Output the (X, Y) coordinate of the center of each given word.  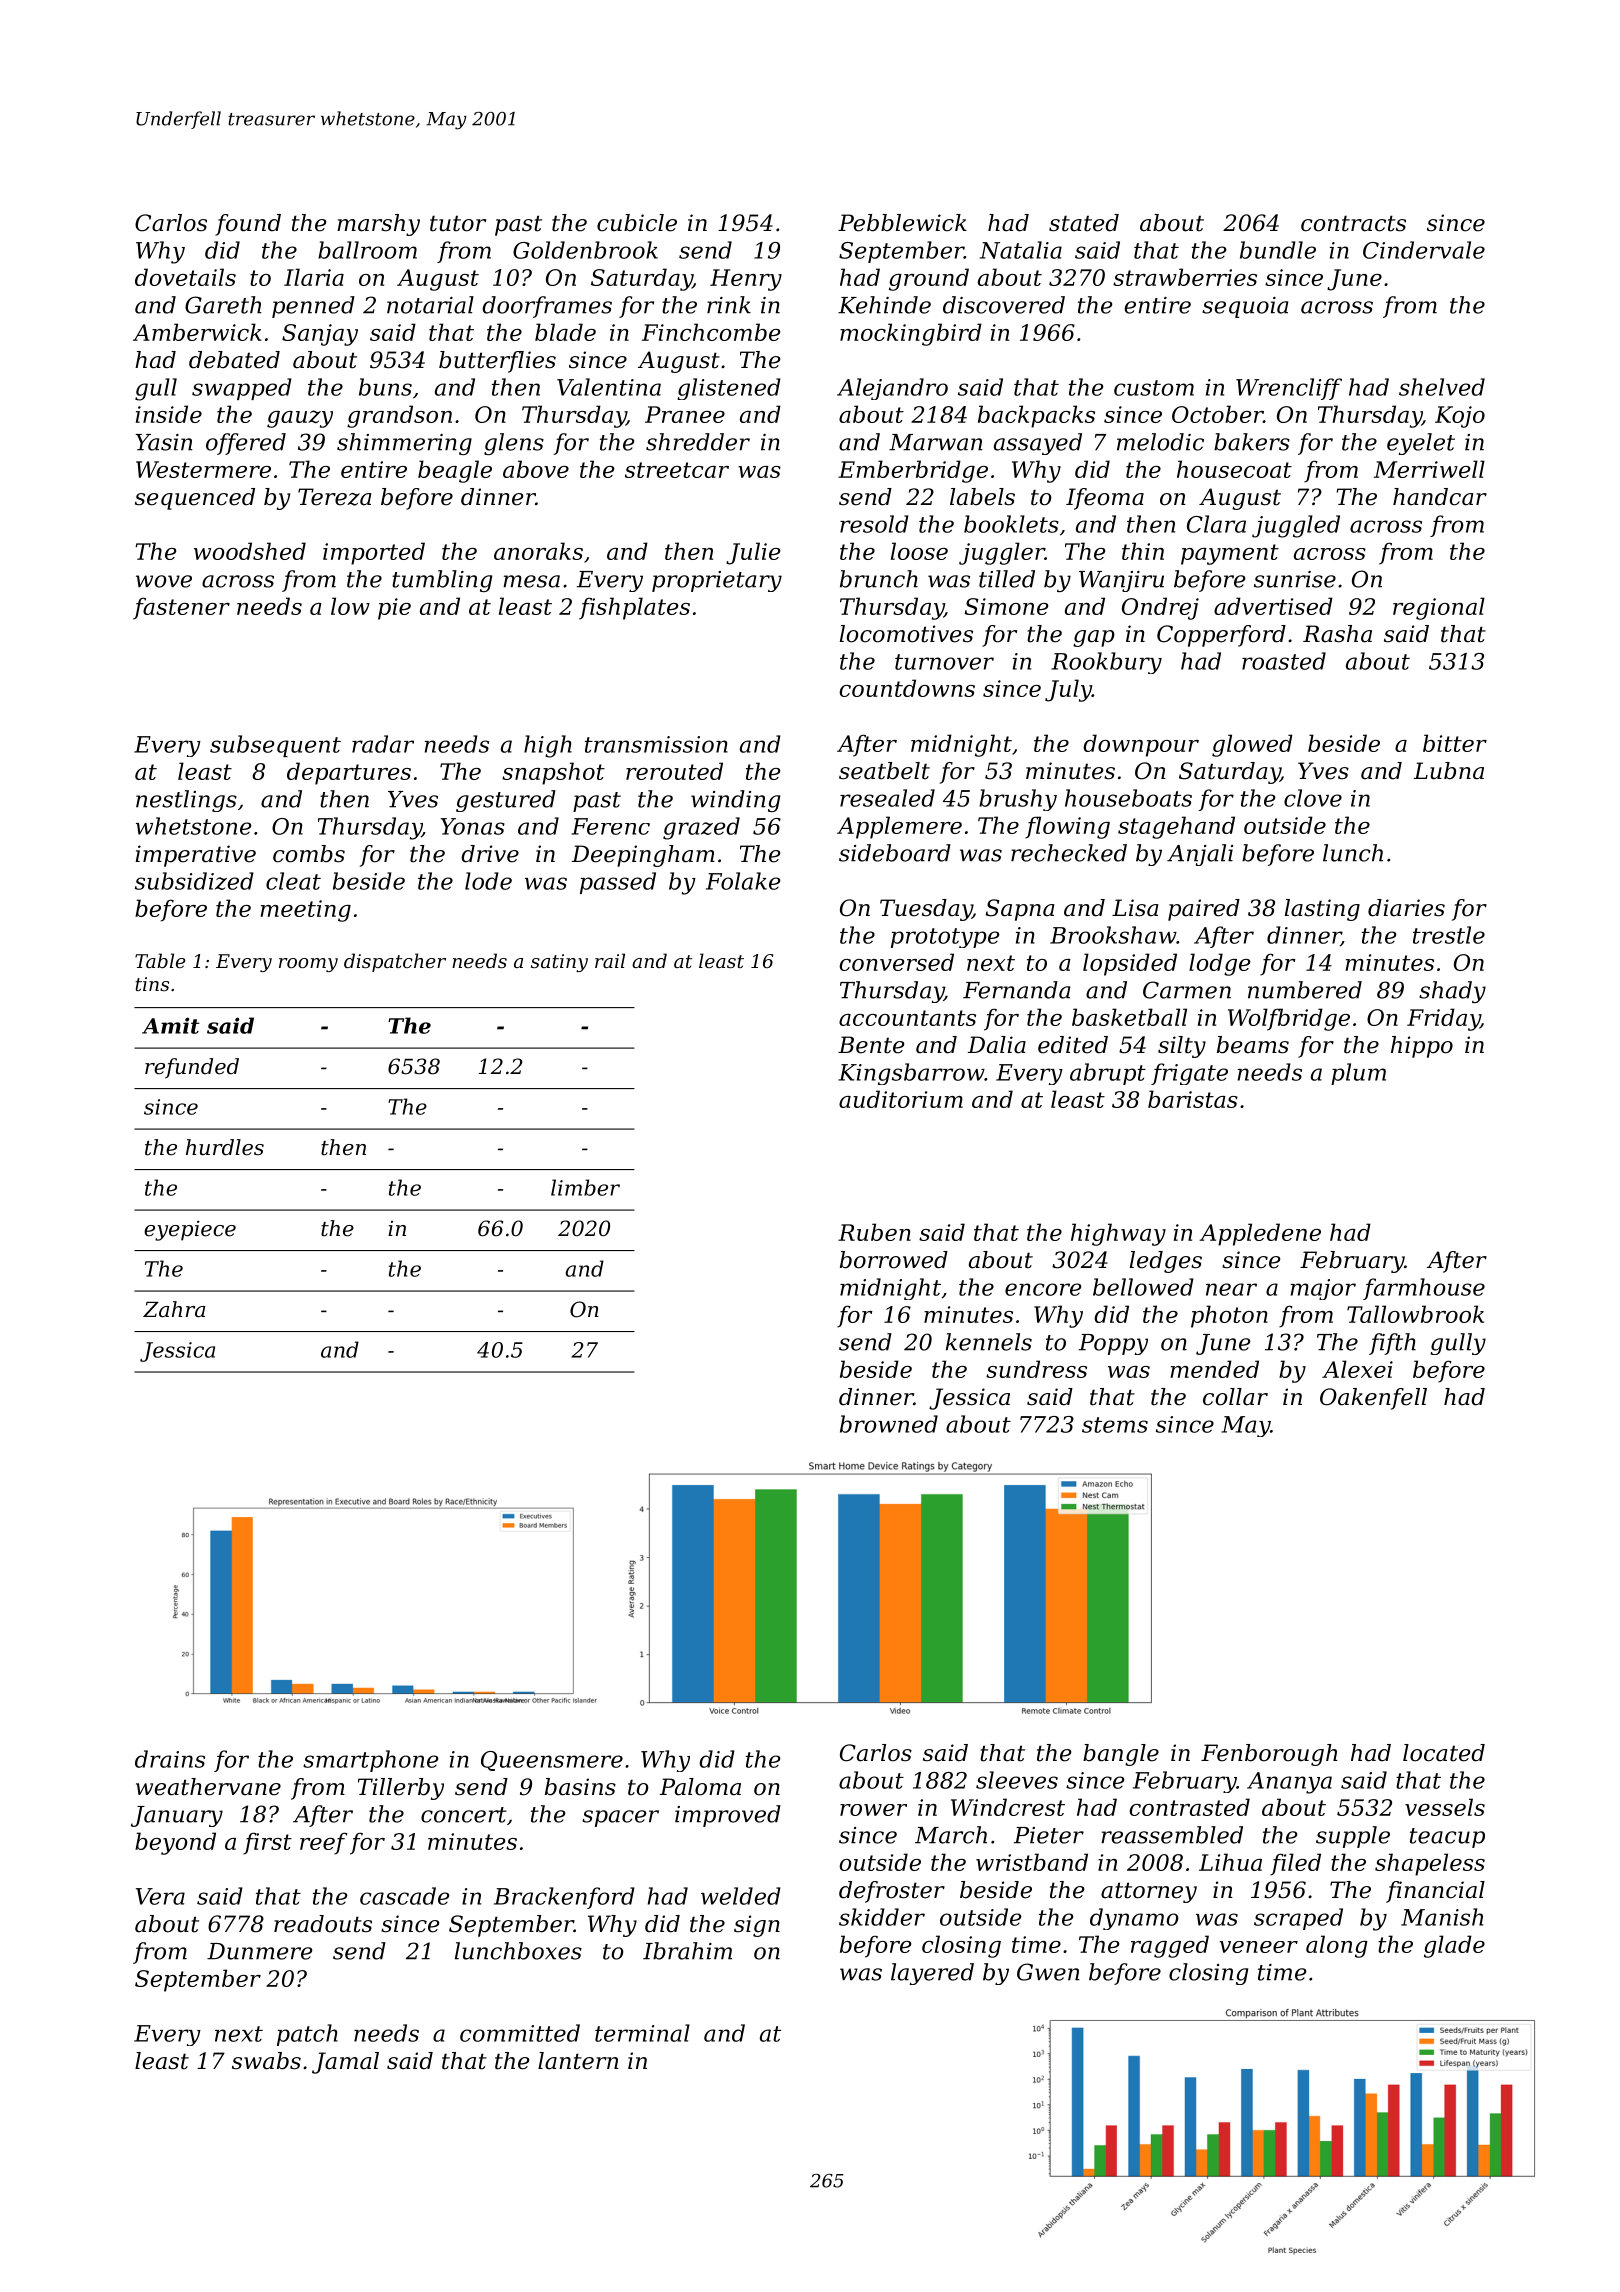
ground (929, 279)
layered (932, 1974)
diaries (1406, 908)
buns (385, 387)
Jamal (345, 2063)
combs (309, 854)
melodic (1160, 442)
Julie (753, 553)
